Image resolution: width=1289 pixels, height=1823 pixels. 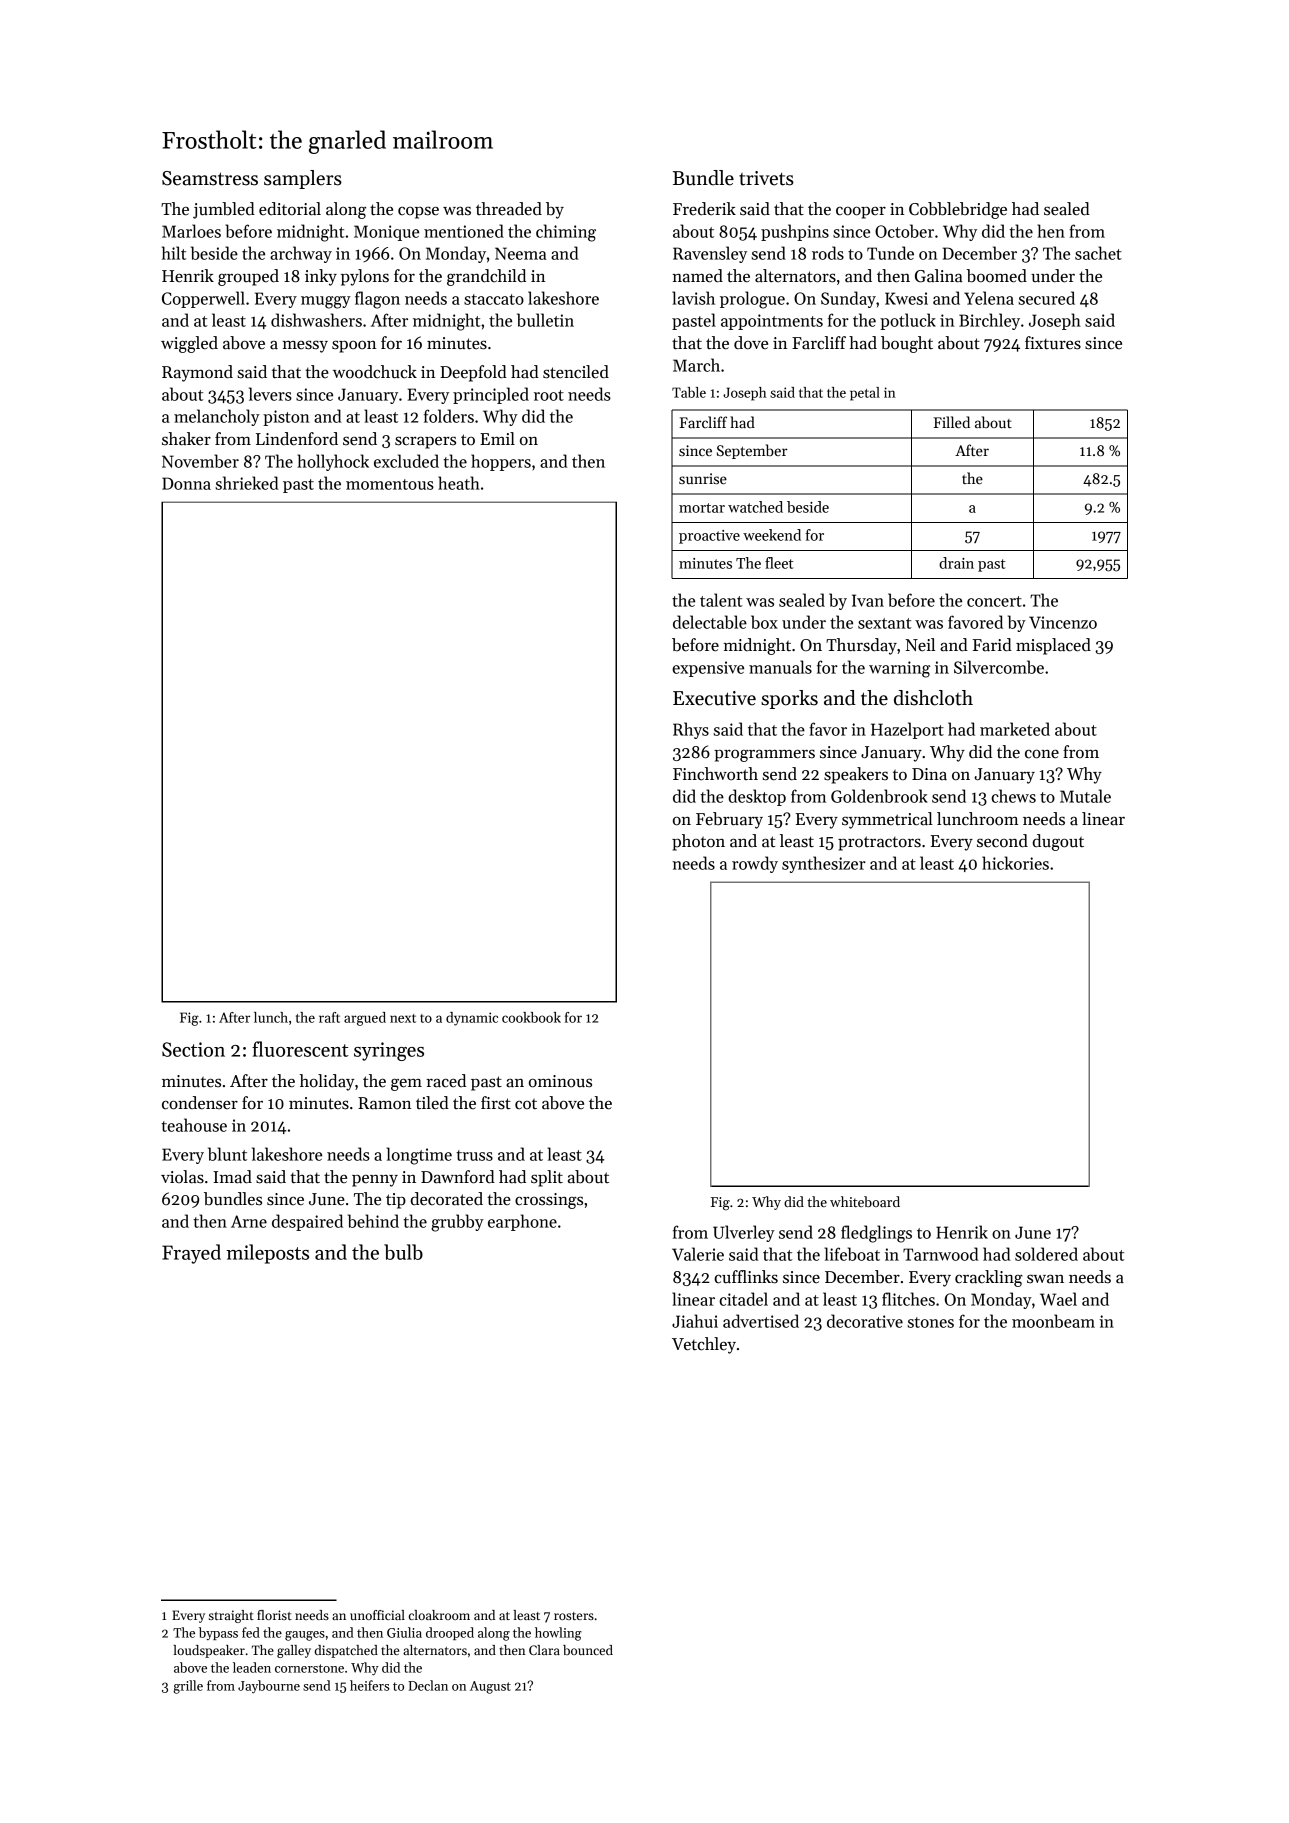 I want to click on ominous, so click(x=560, y=1081).
